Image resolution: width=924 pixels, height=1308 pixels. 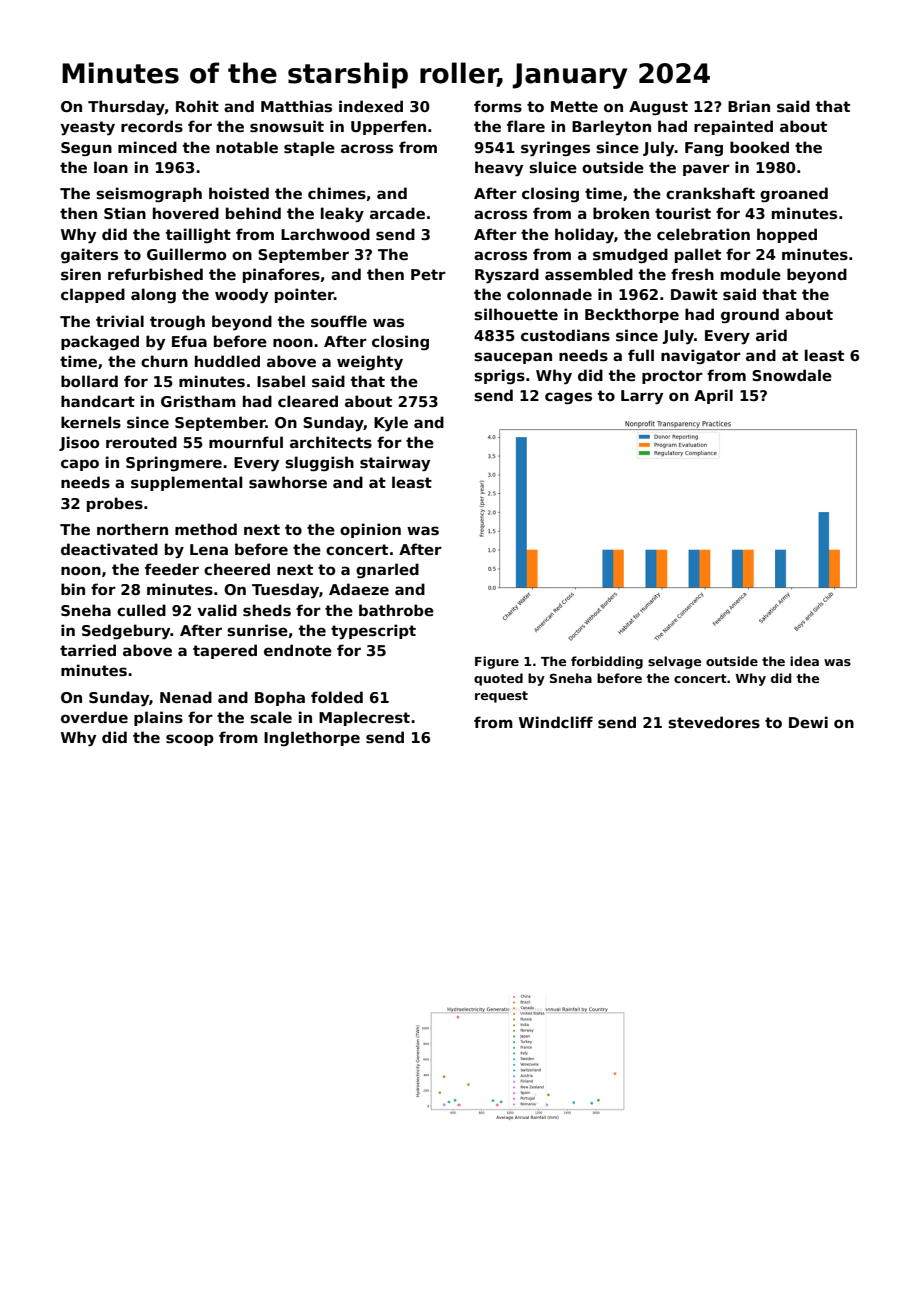 I want to click on Dewi, so click(x=808, y=722).
